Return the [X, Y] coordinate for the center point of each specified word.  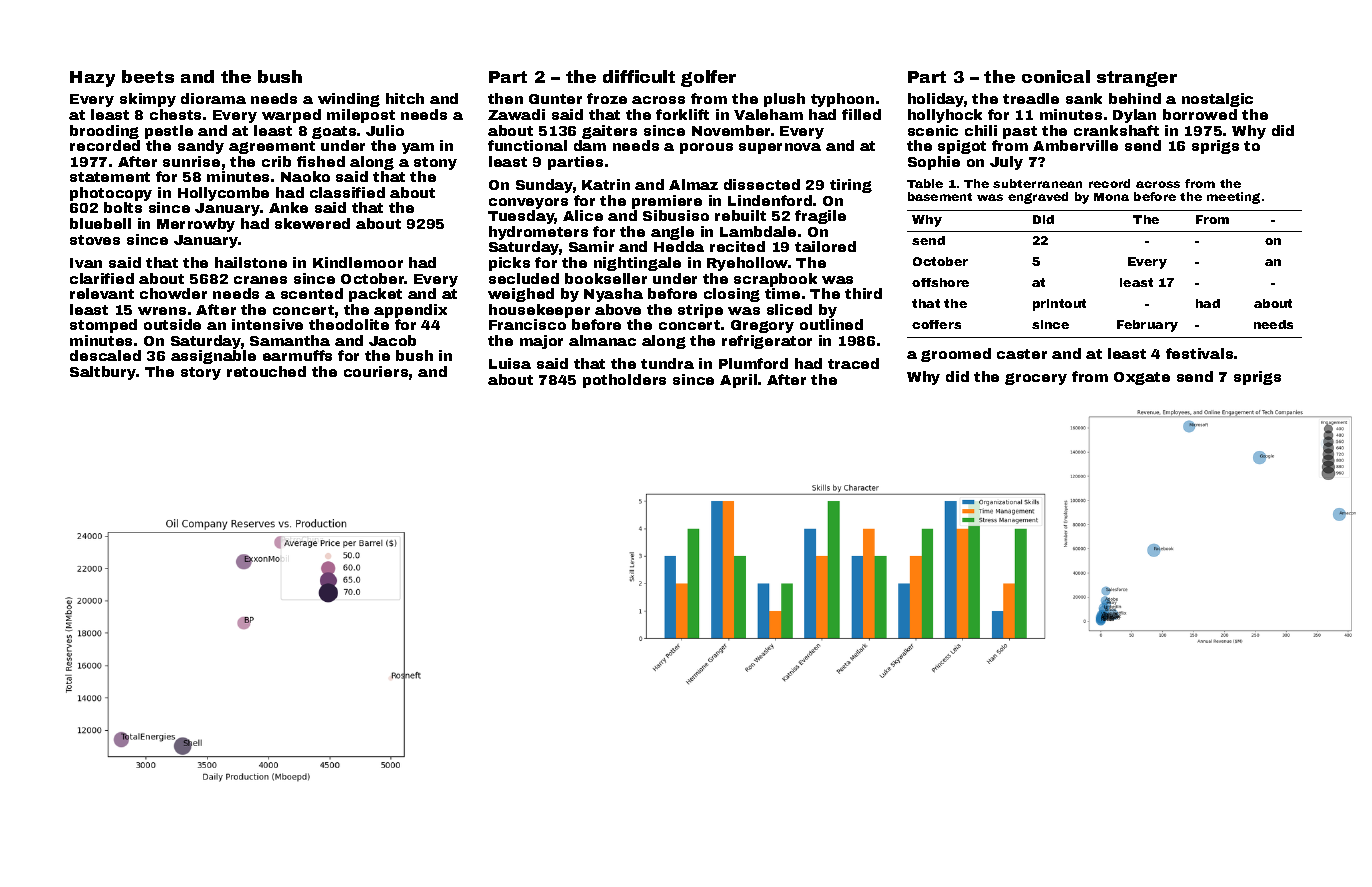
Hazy [92, 79]
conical [1056, 76]
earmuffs [297, 355]
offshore [940, 282]
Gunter [555, 99]
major [541, 342]
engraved [1038, 198]
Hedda [679, 246]
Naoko [305, 176]
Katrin [606, 184]
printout [1059, 305]
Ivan [86, 263]
